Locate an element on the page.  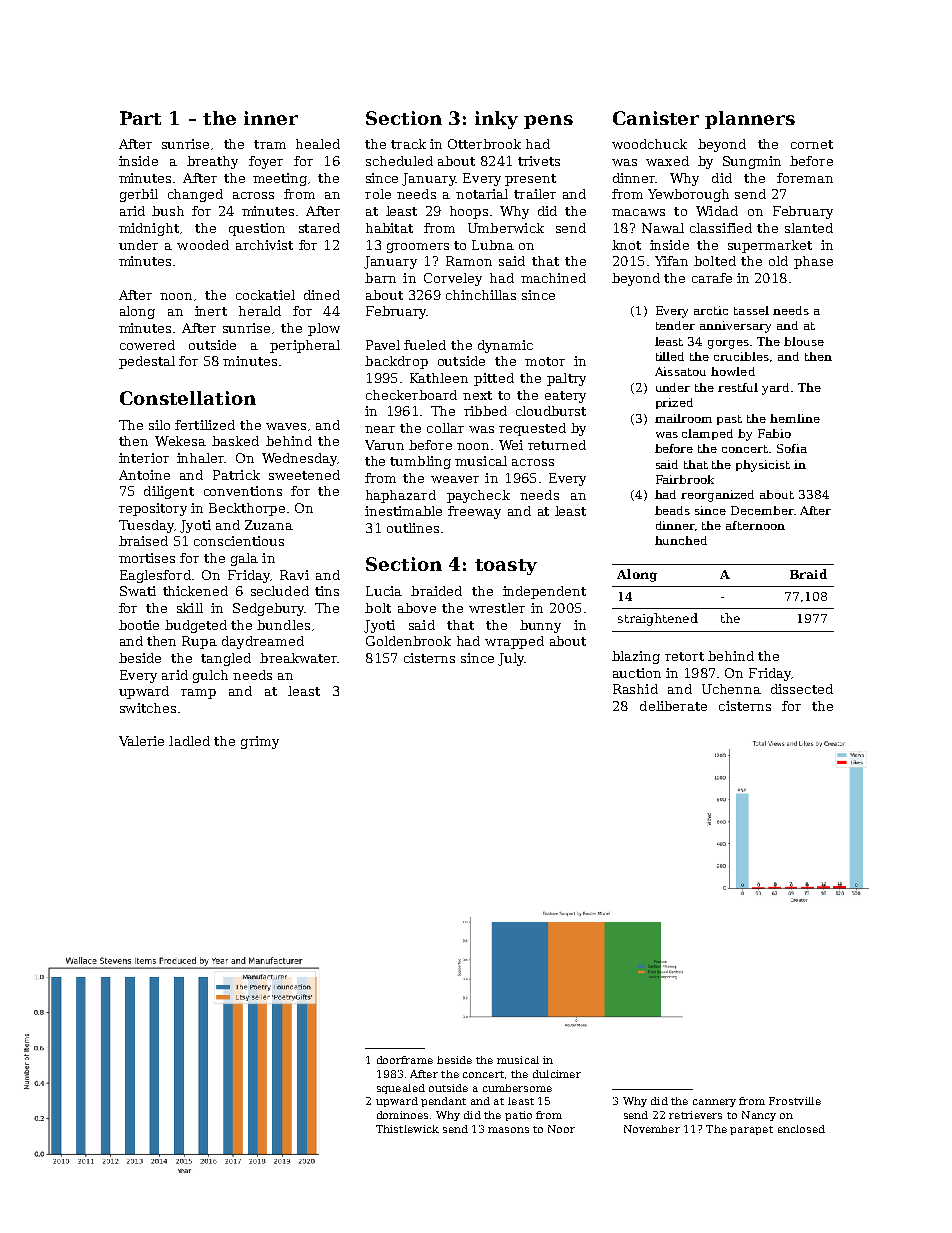
toasty is located at coordinates (506, 567).
